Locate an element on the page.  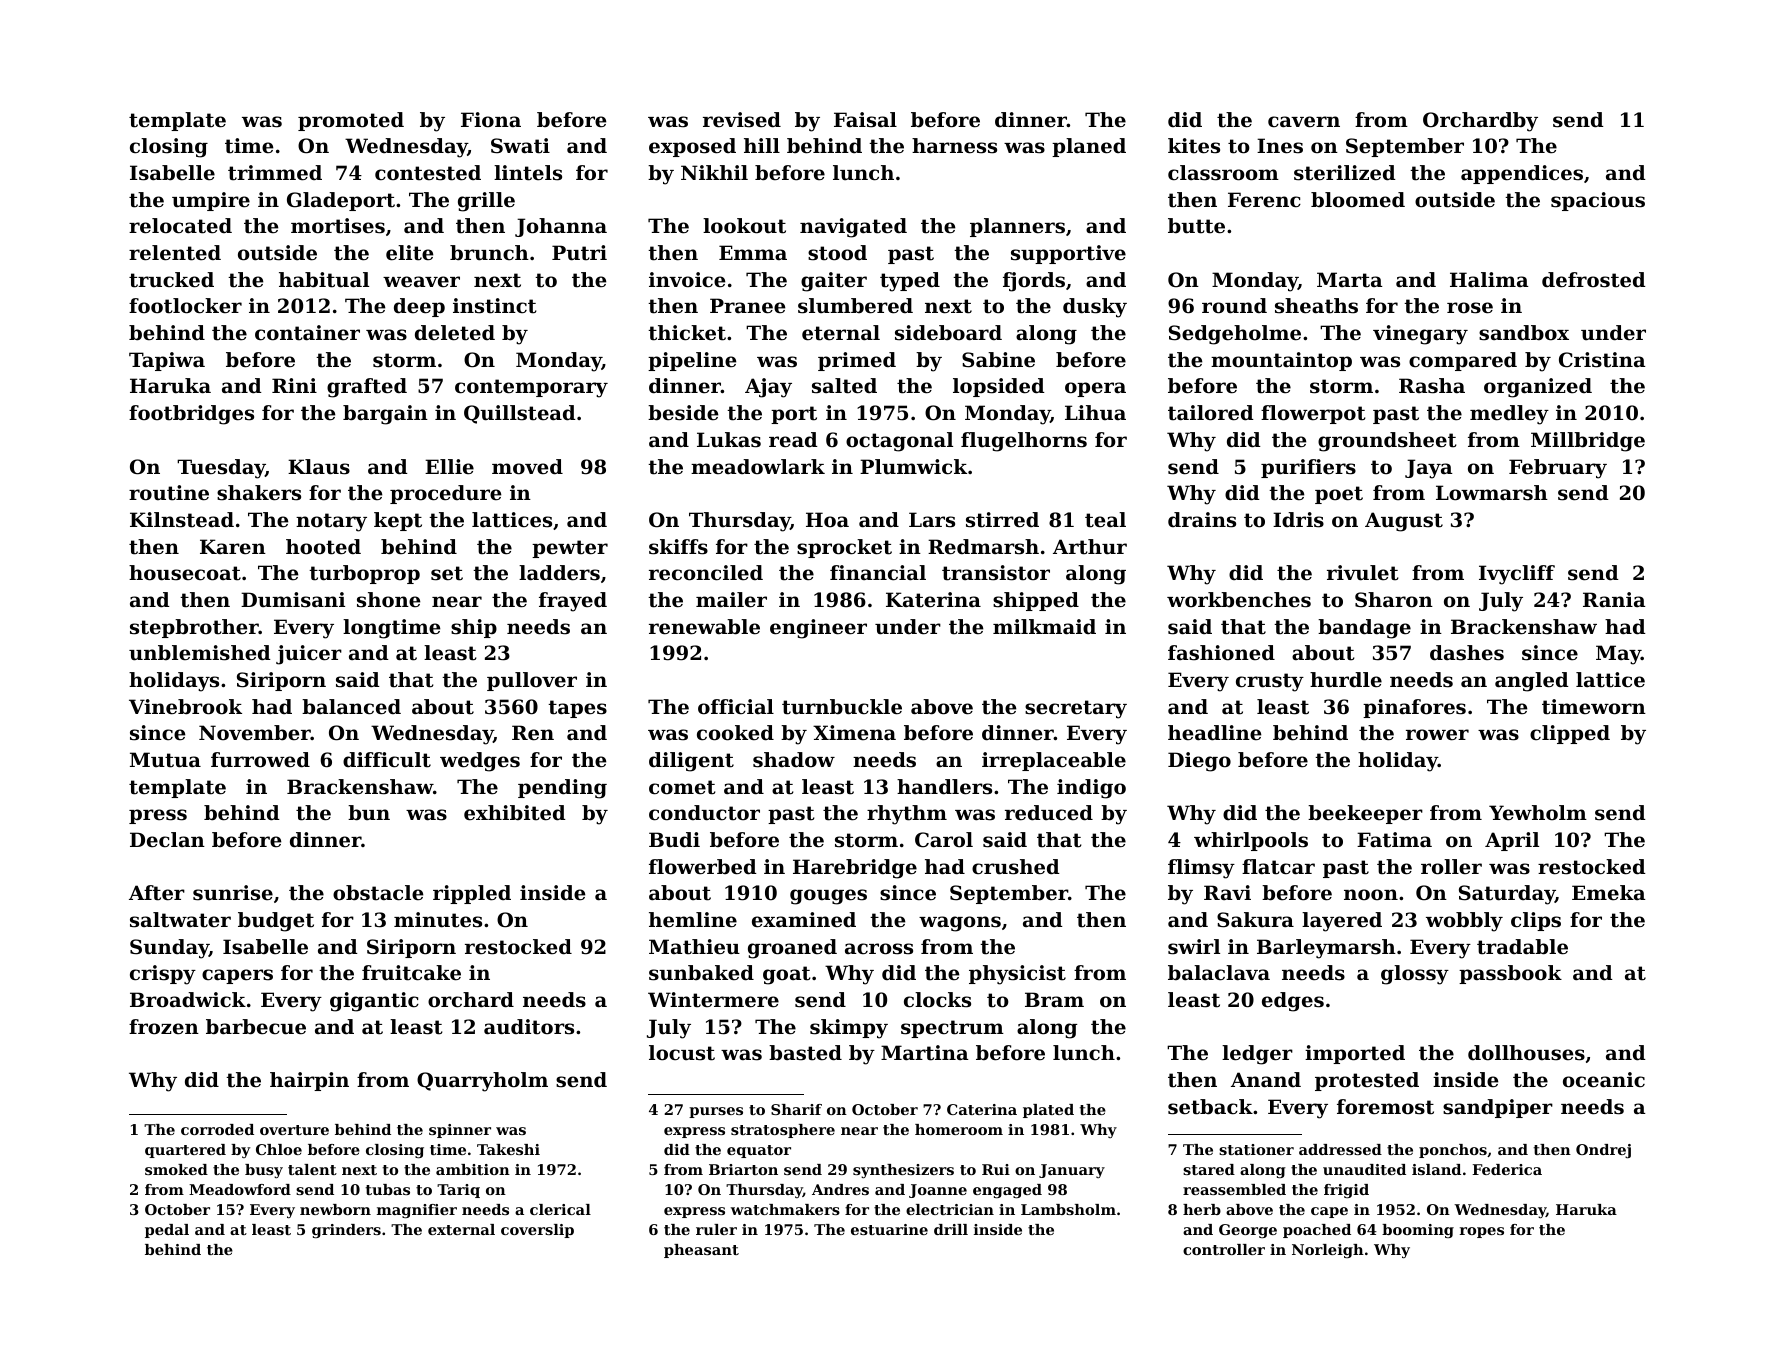
workbenches is located at coordinates (1239, 600).
